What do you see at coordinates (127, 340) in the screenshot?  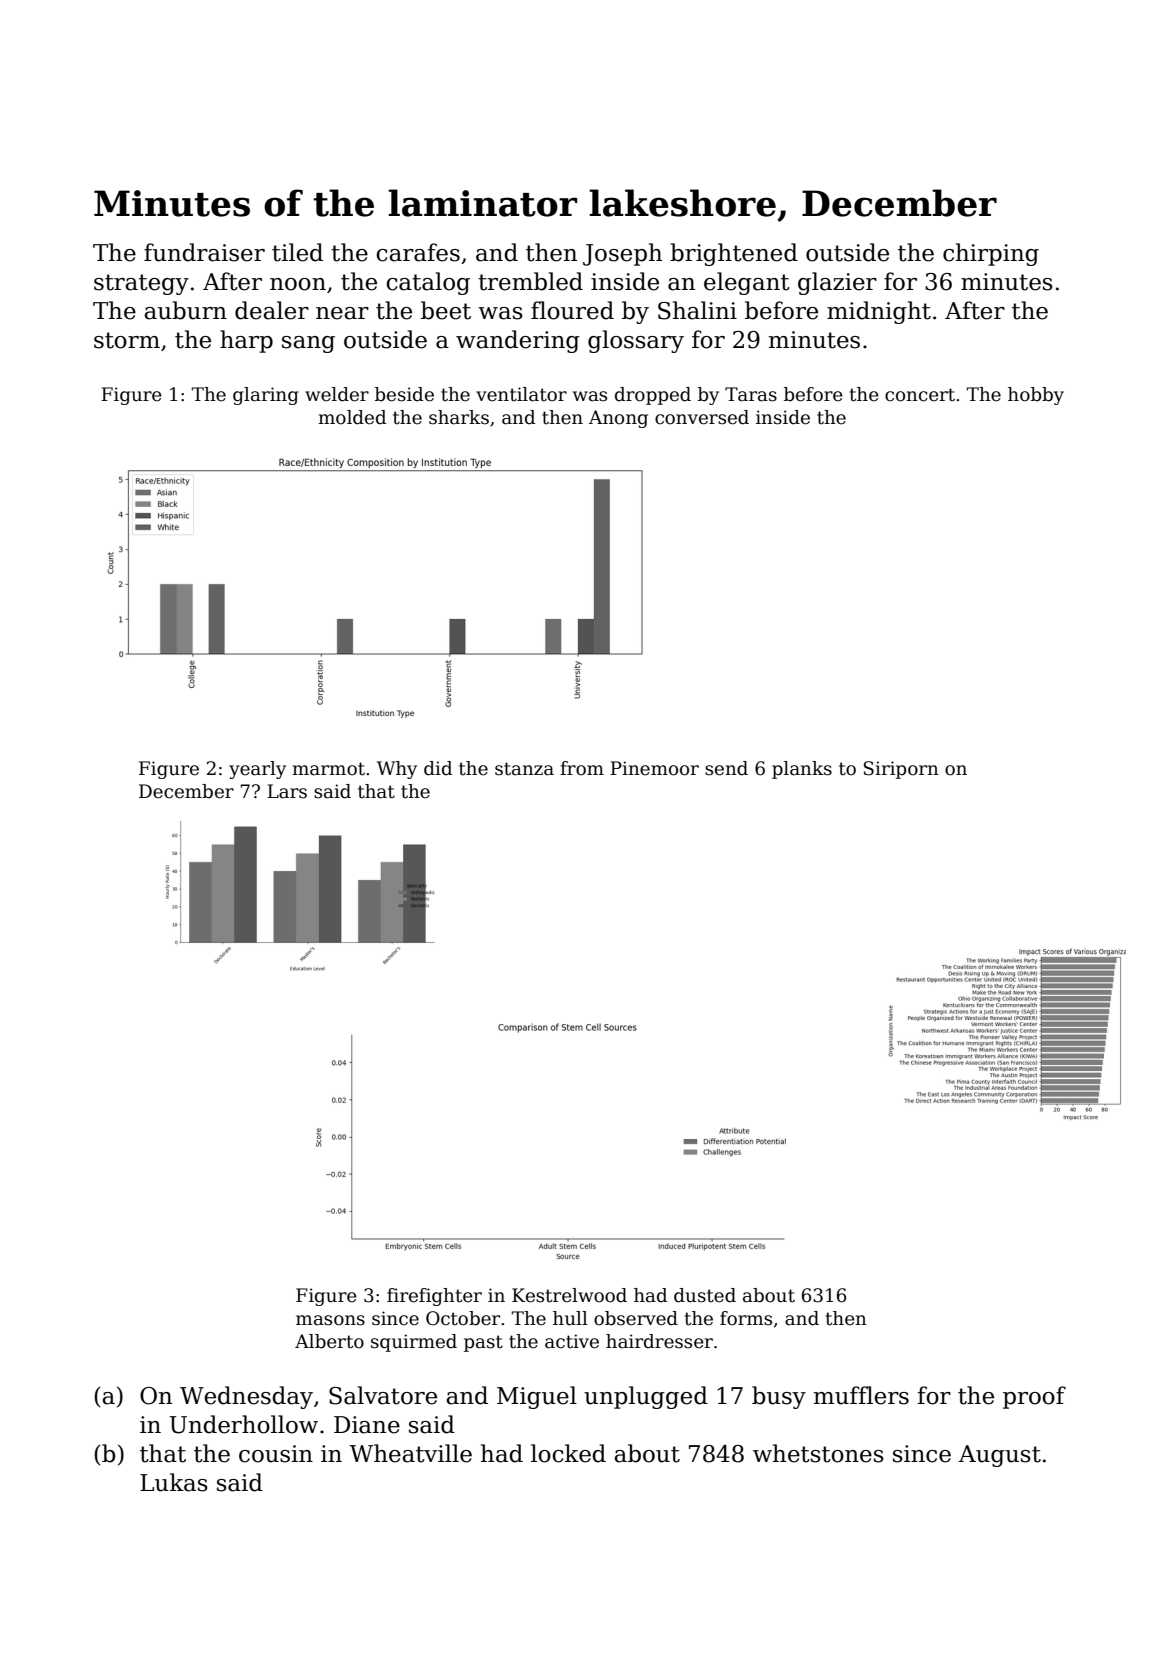 I see `storm` at bounding box center [127, 340].
